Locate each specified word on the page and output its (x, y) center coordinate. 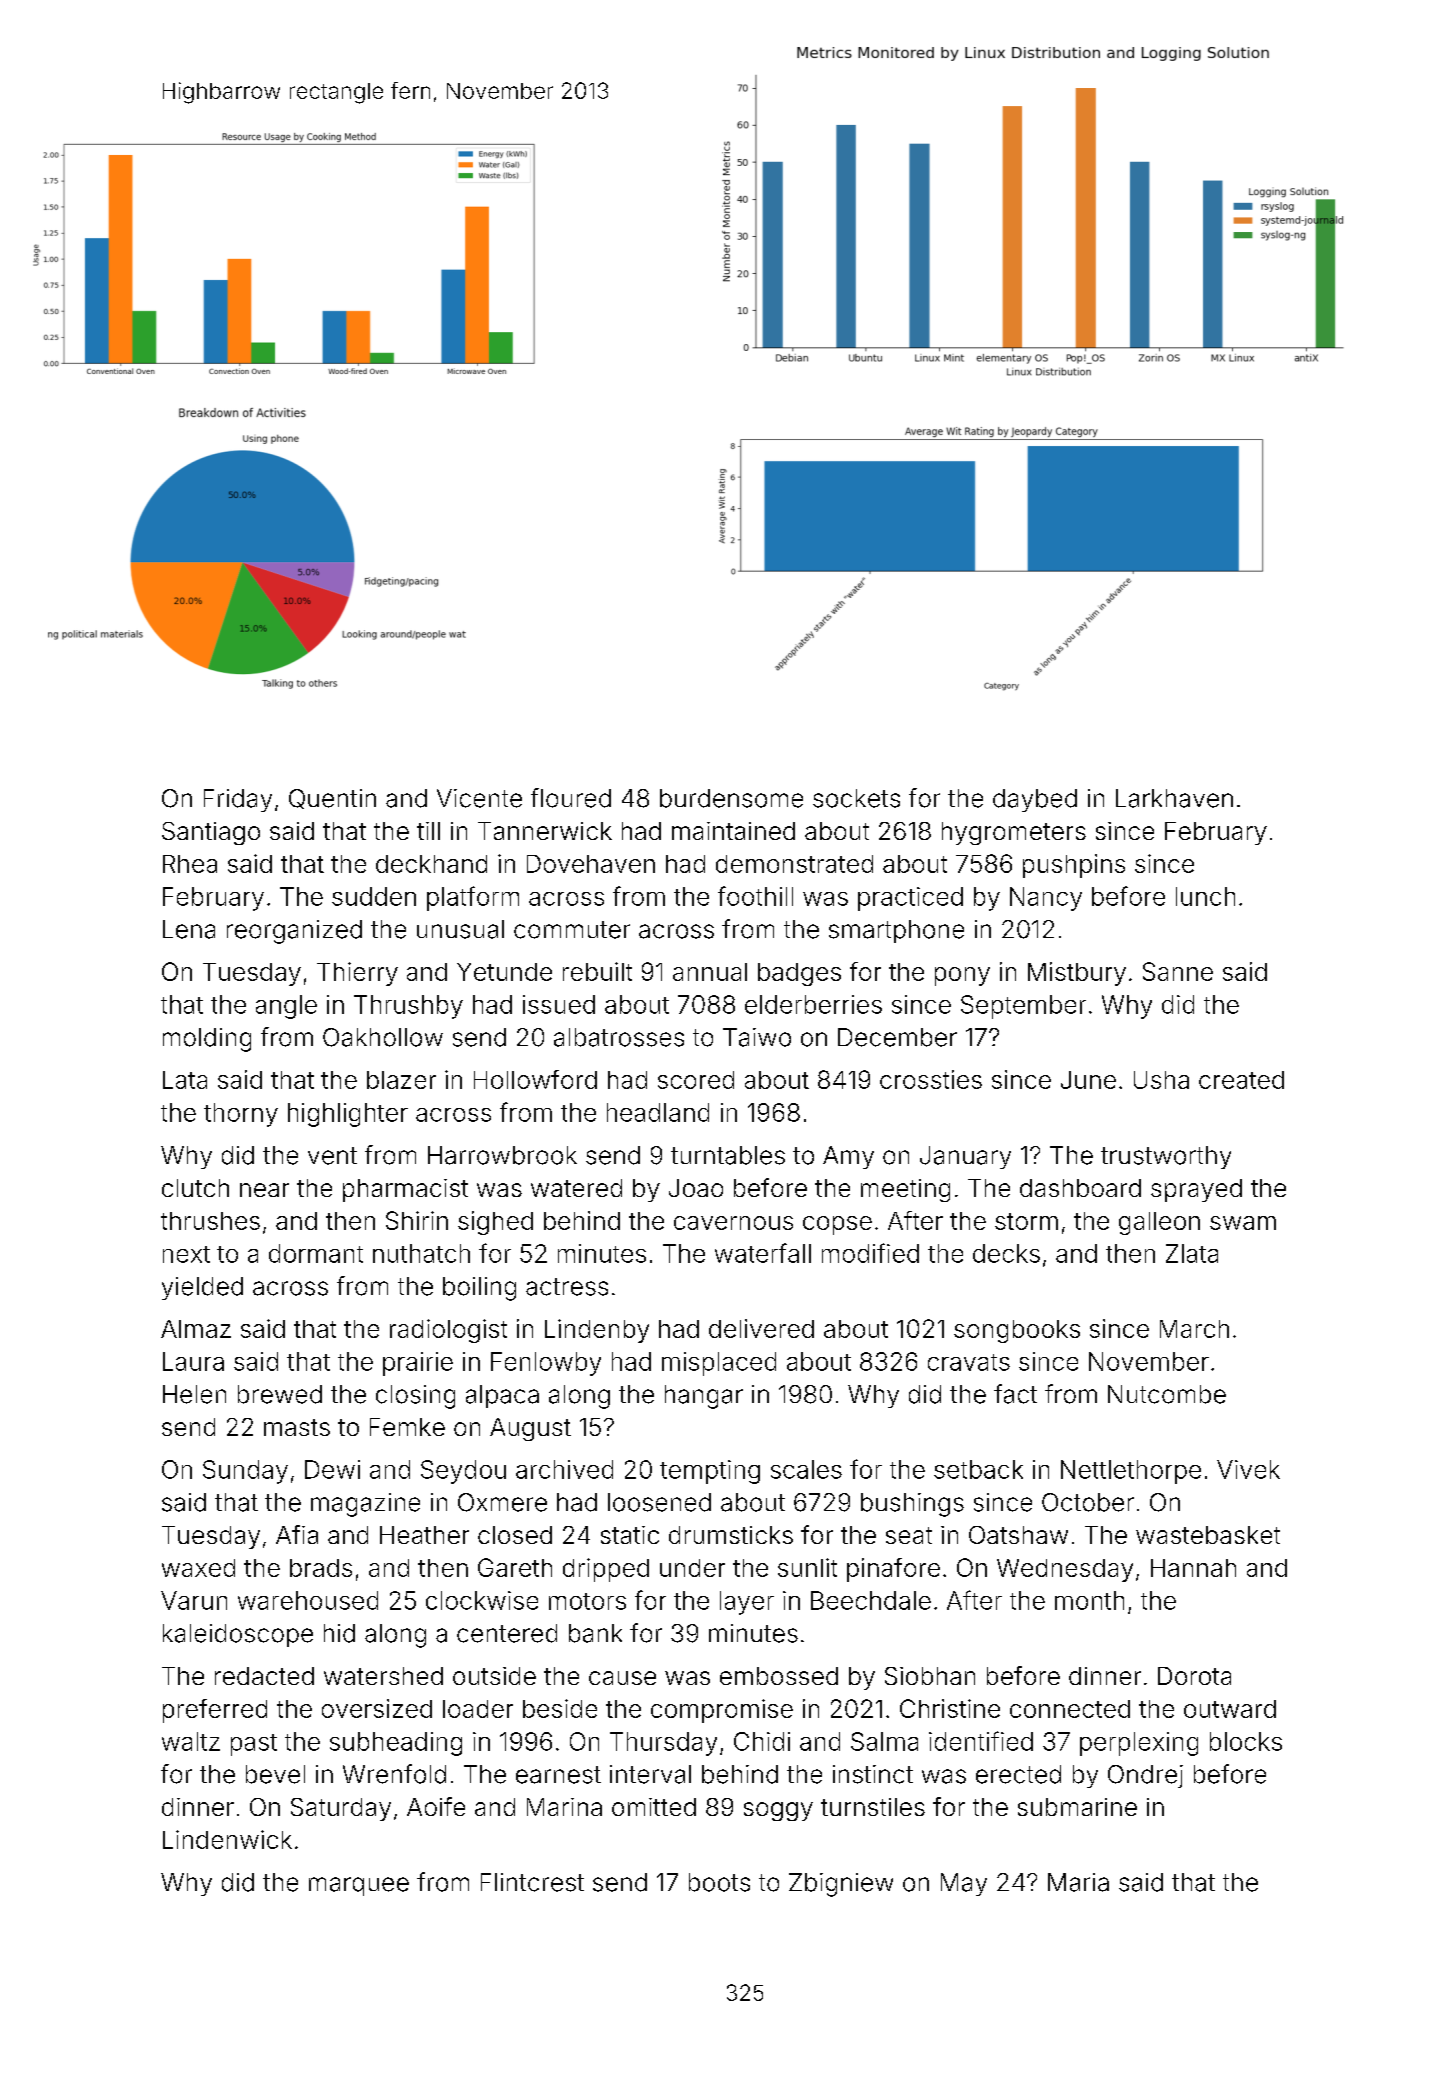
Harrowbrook (502, 1155)
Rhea (190, 864)
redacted (264, 1676)
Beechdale (871, 1600)
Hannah (1193, 1568)
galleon (1159, 1223)
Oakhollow (383, 1037)
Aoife (436, 1806)
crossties (931, 1079)
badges (799, 974)
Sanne (1178, 971)
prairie (418, 1364)
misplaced (719, 1364)
